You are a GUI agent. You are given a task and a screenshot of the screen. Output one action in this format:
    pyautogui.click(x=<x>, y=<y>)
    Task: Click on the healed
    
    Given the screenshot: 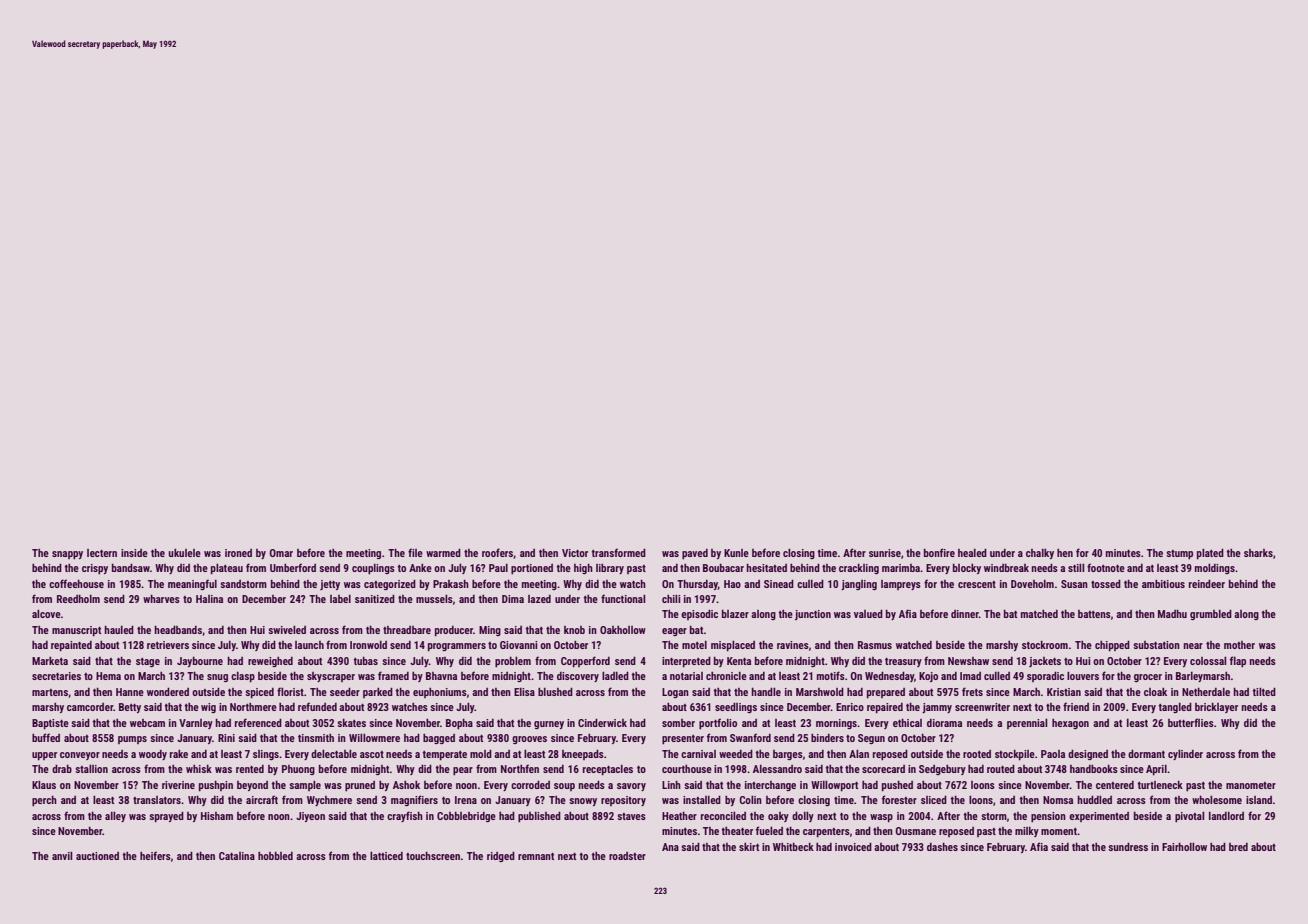 What is the action you would take?
    pyautogui.click(x=972, y=552)
